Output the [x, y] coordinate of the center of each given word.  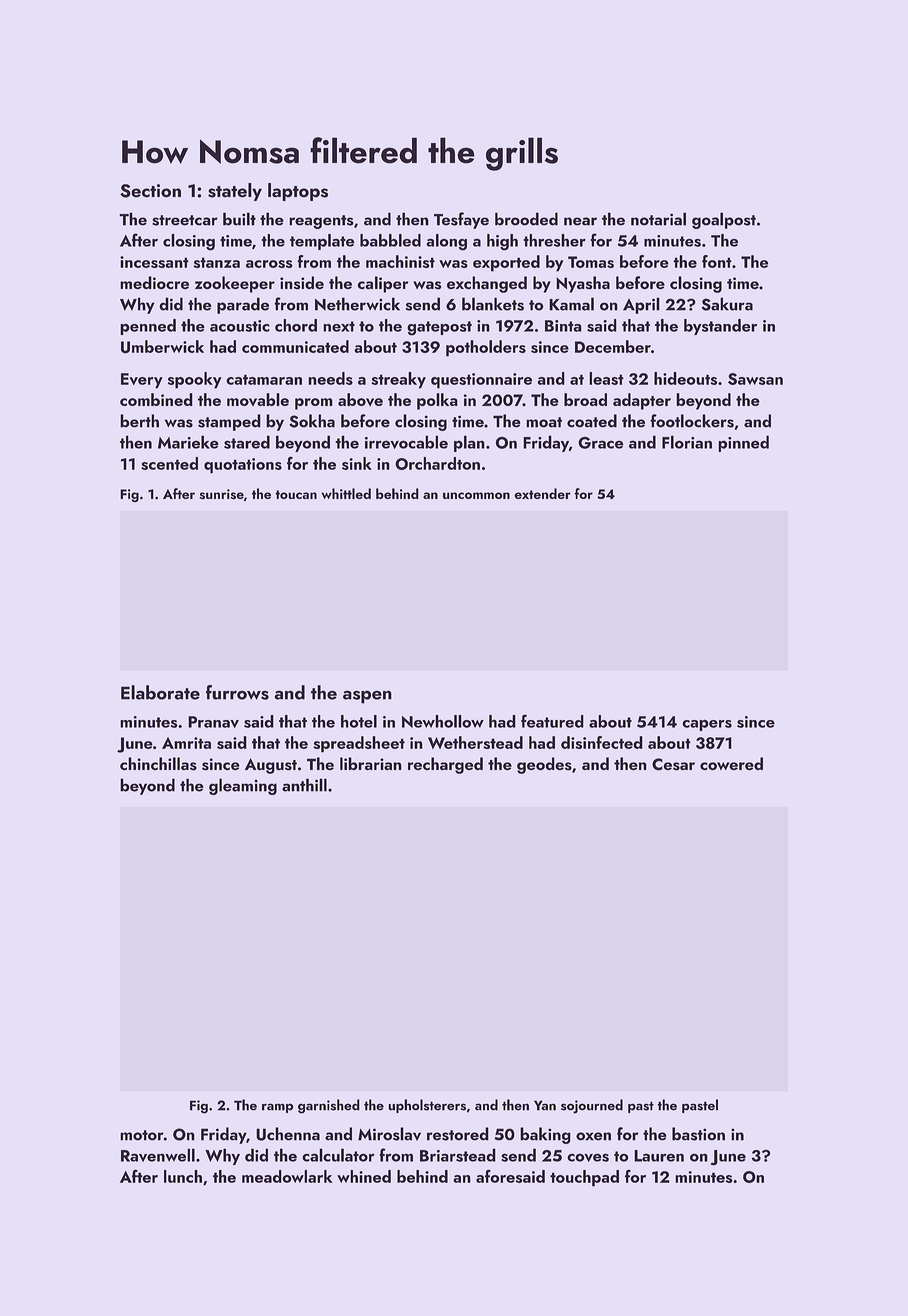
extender [542, 493]
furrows [237, 692]
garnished [329, 1106]
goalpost [724, 220]
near [580, 221]
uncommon [476, 495]
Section [150, 191]
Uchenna [288, 1134]
